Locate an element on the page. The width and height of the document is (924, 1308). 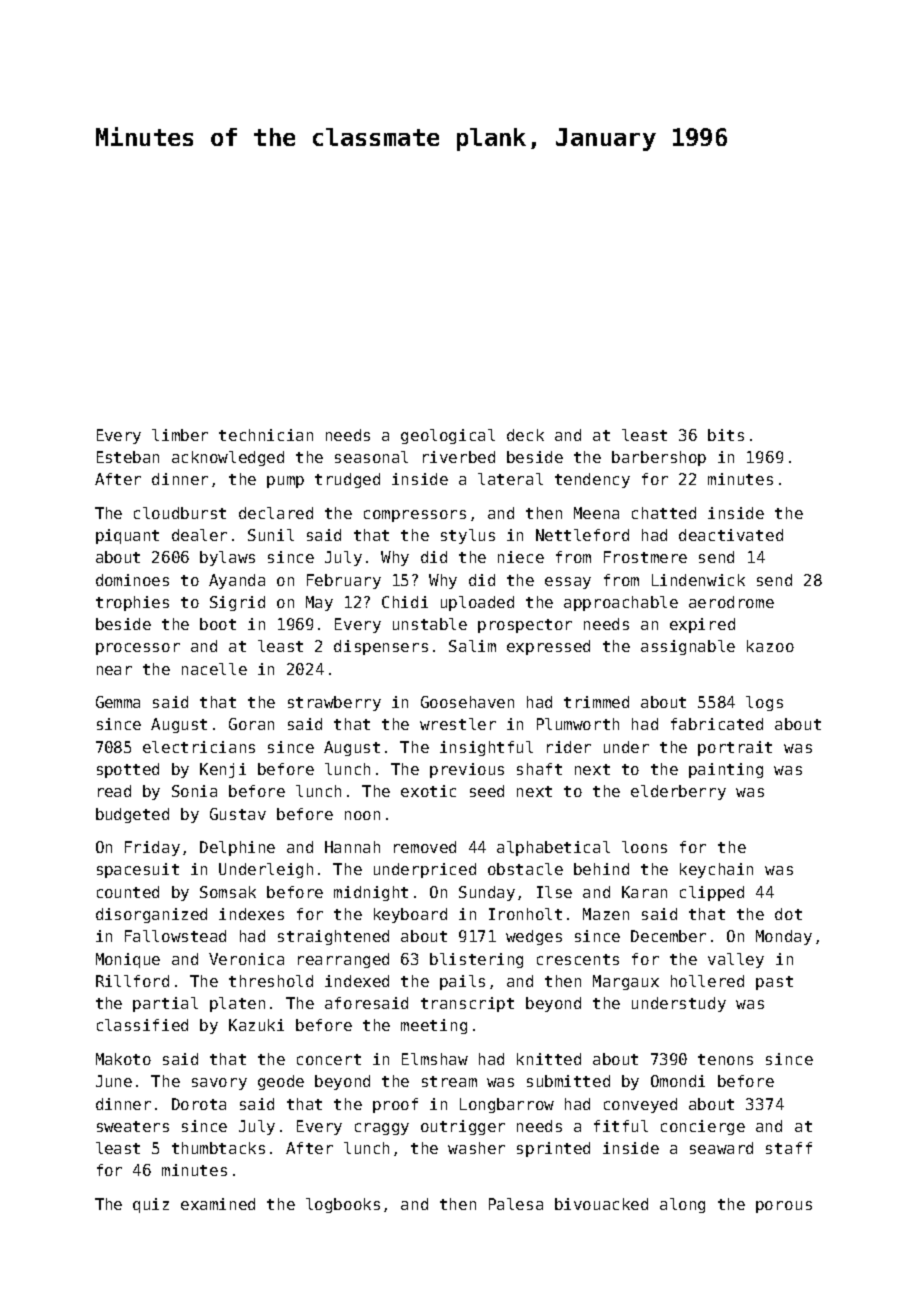
keyboard is located at coordinates (410, 915).
